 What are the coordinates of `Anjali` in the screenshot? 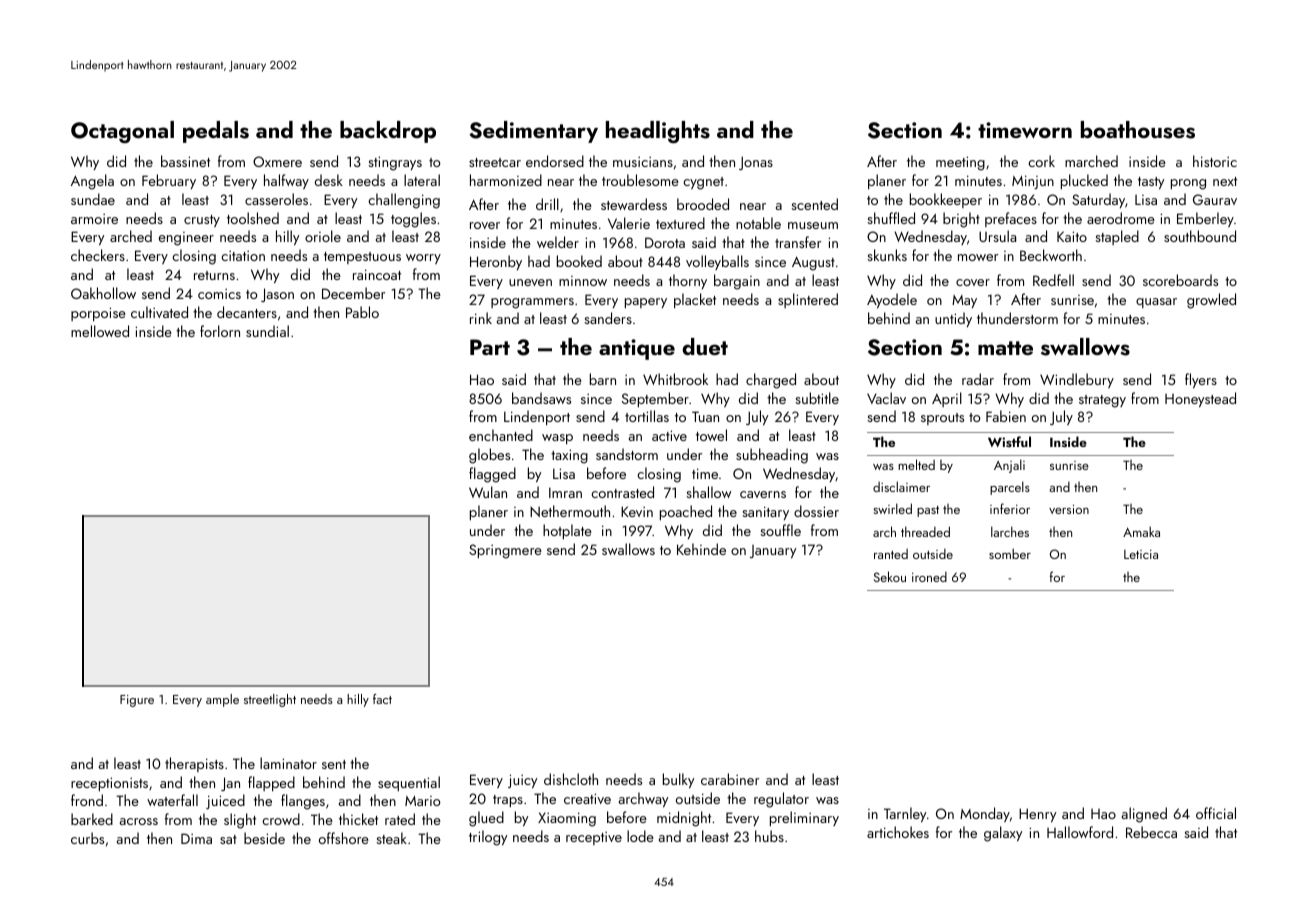 It's located at (1009, 466).
